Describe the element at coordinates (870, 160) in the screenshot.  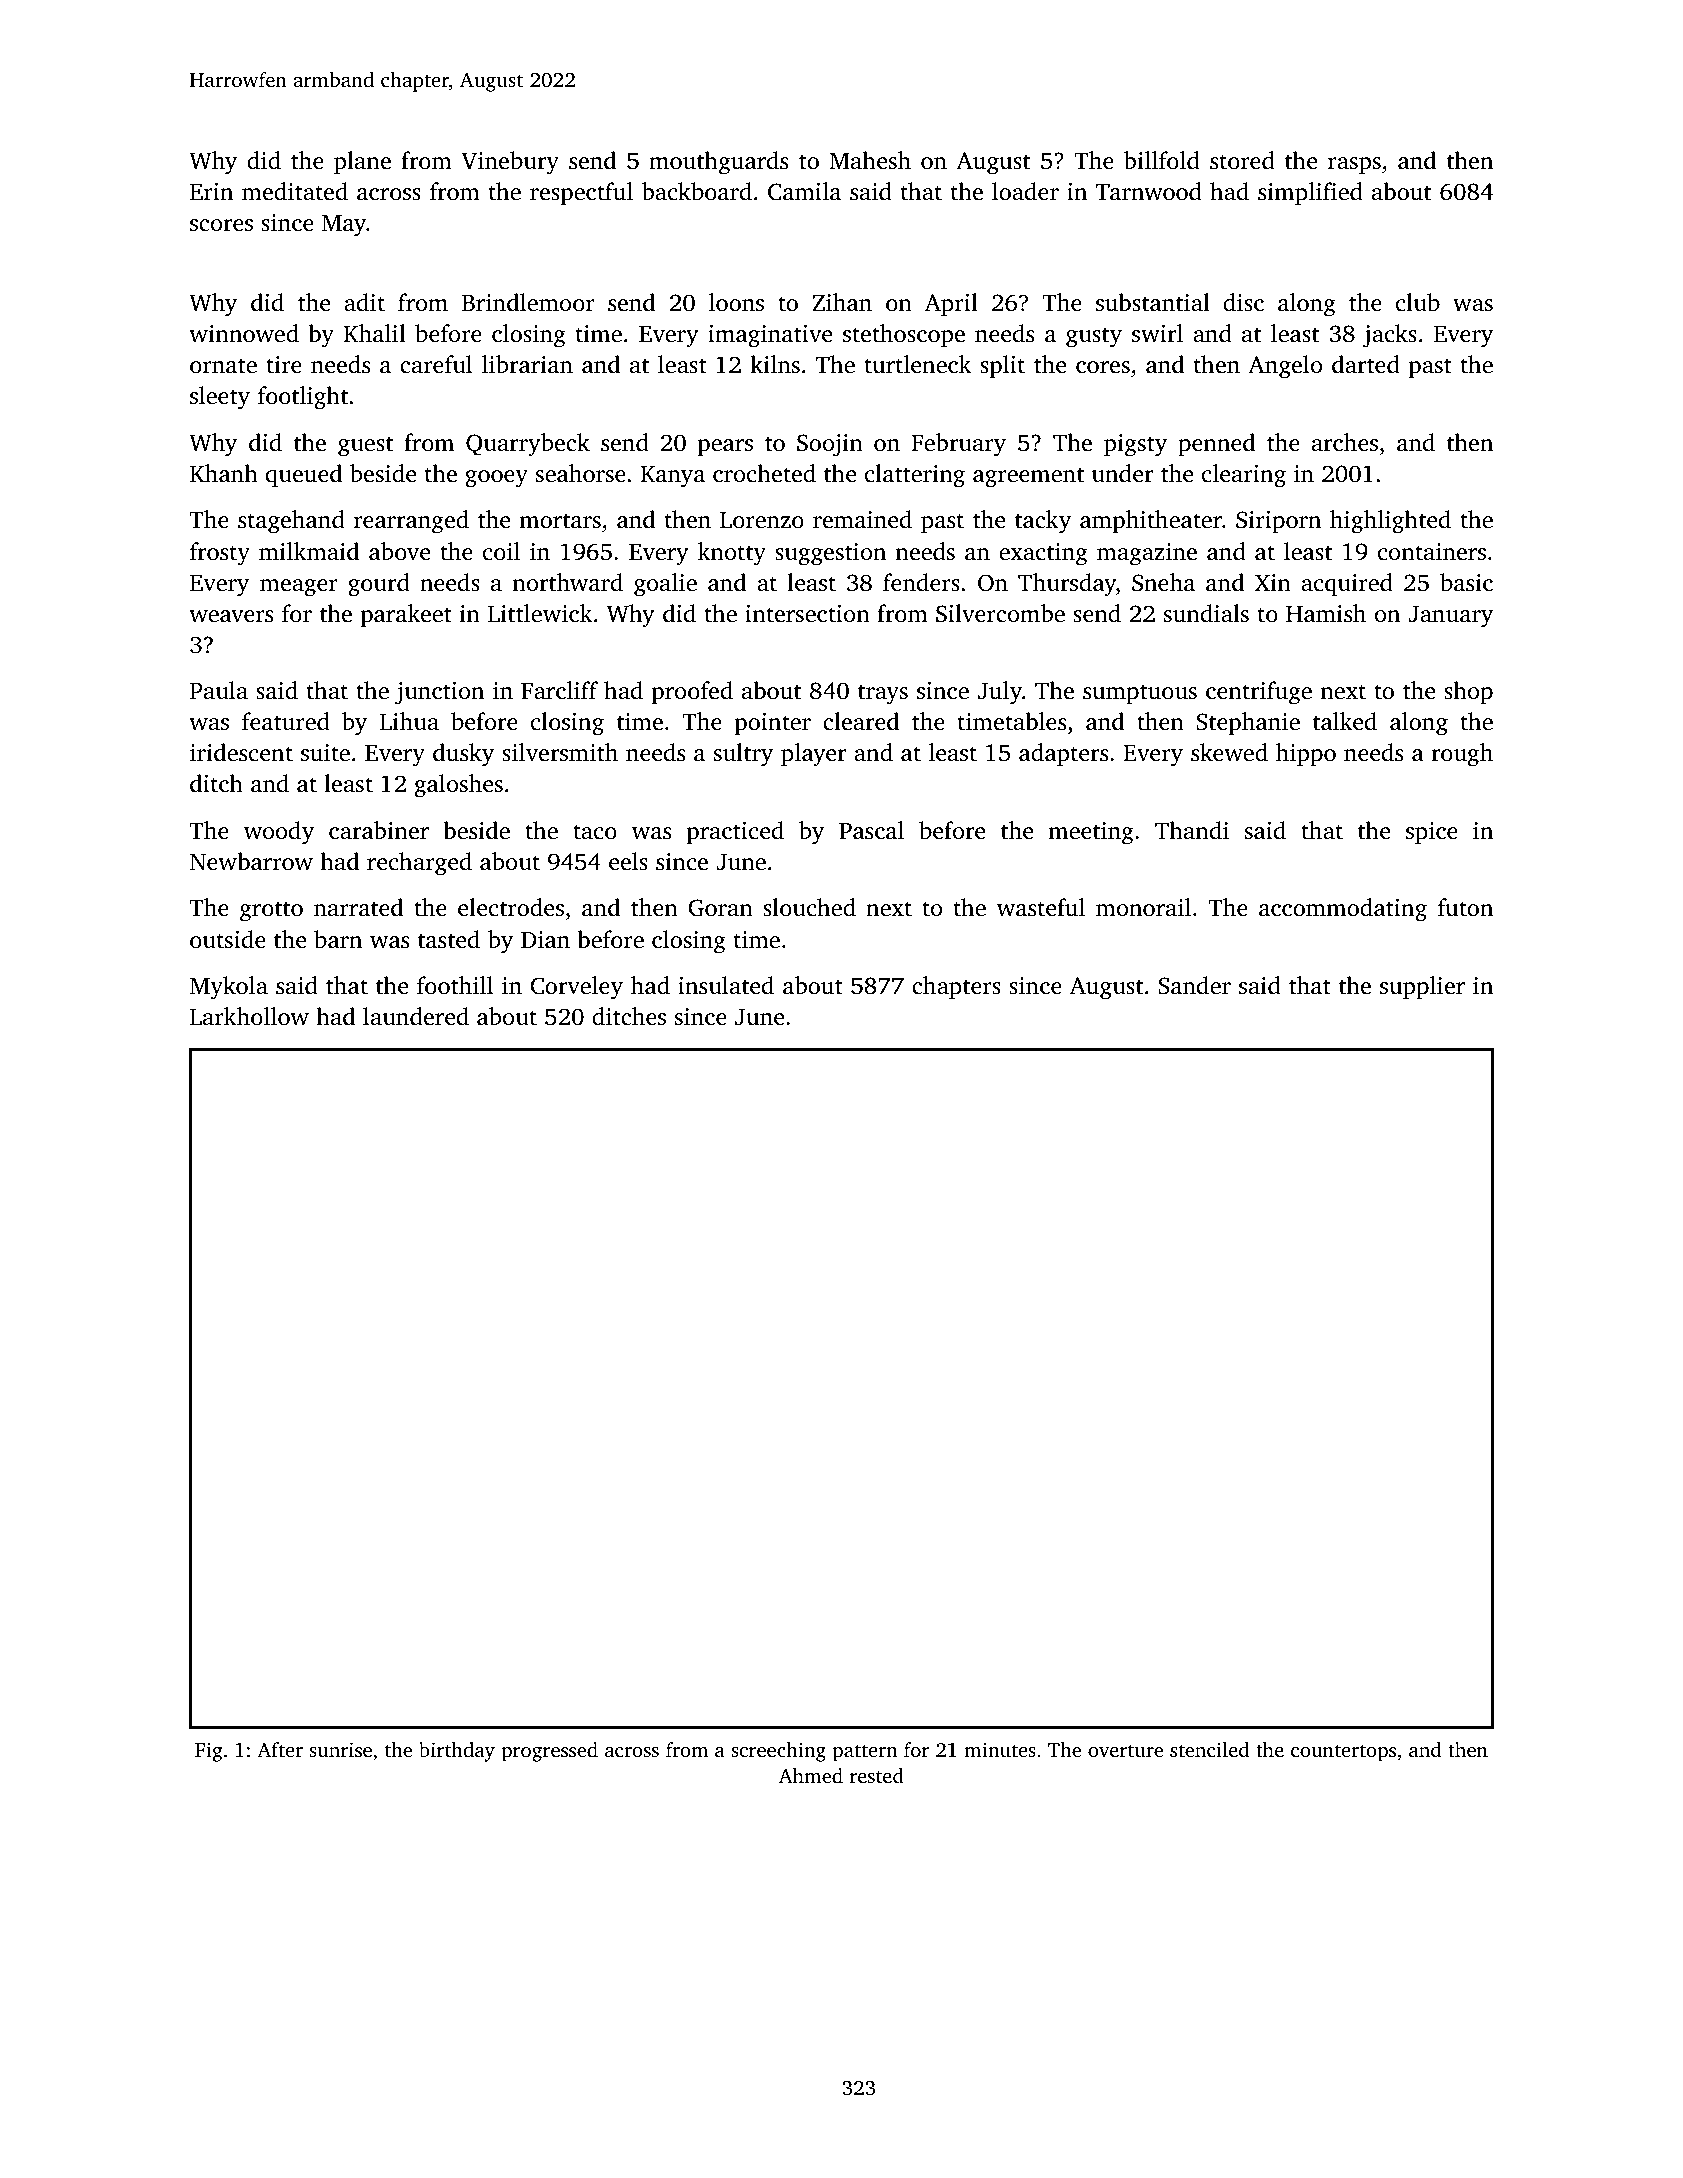
I see `Mahesh` at that location.
